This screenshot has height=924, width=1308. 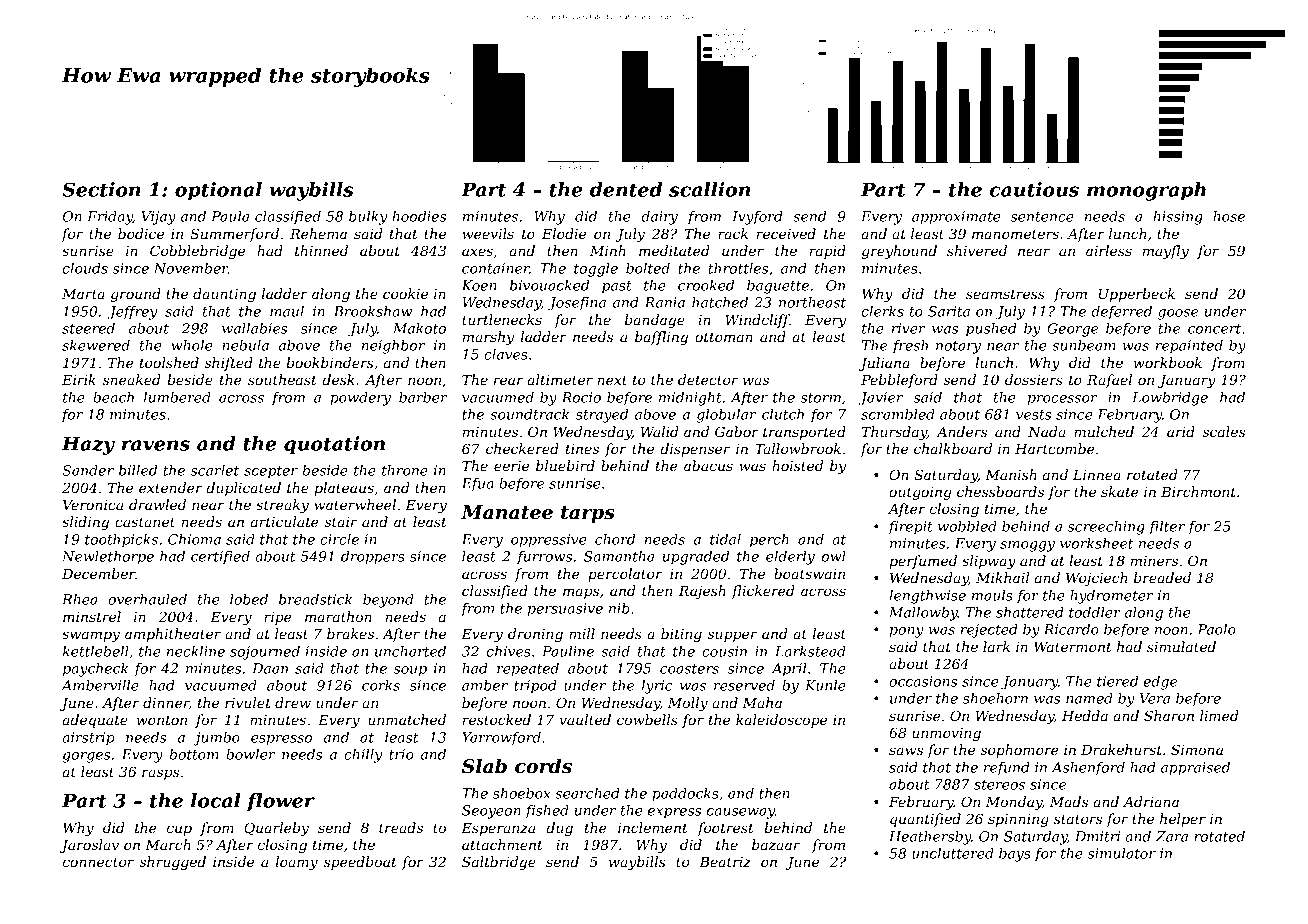 What do you see at coordinates (967, 526) in the screenshot?
I see `wobbled` at bounding box center [967, 526].
